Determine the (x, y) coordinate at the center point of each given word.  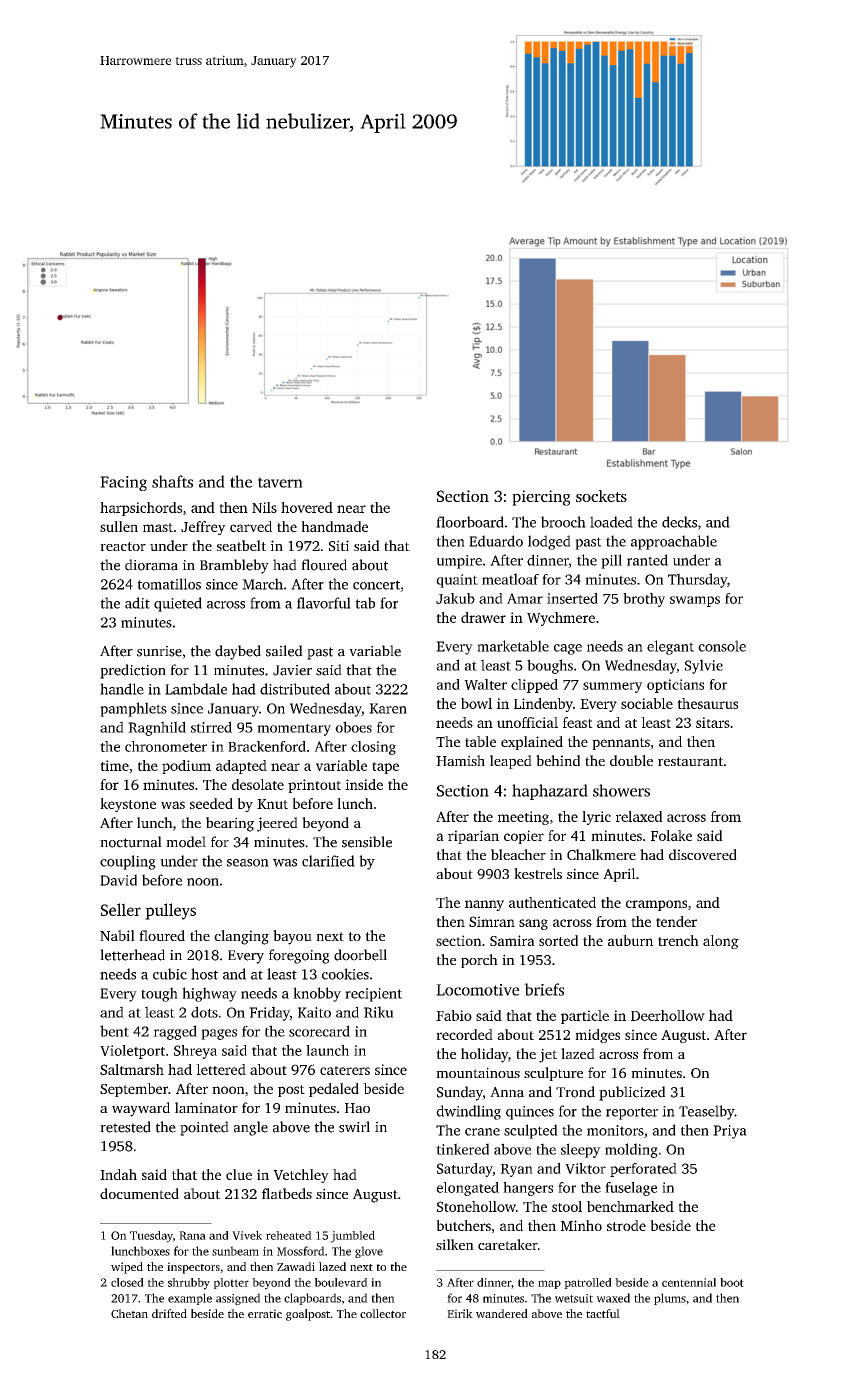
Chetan (129, 1313)
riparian (473, 837)
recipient (373, 995)
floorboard (470, 522)
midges (597, 1036)
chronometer (166, 746)
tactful (603, 1313)
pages (219, 1034)
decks (679, 522)
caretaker (508, 1244)
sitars (713, 722)
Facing (123, 483)
